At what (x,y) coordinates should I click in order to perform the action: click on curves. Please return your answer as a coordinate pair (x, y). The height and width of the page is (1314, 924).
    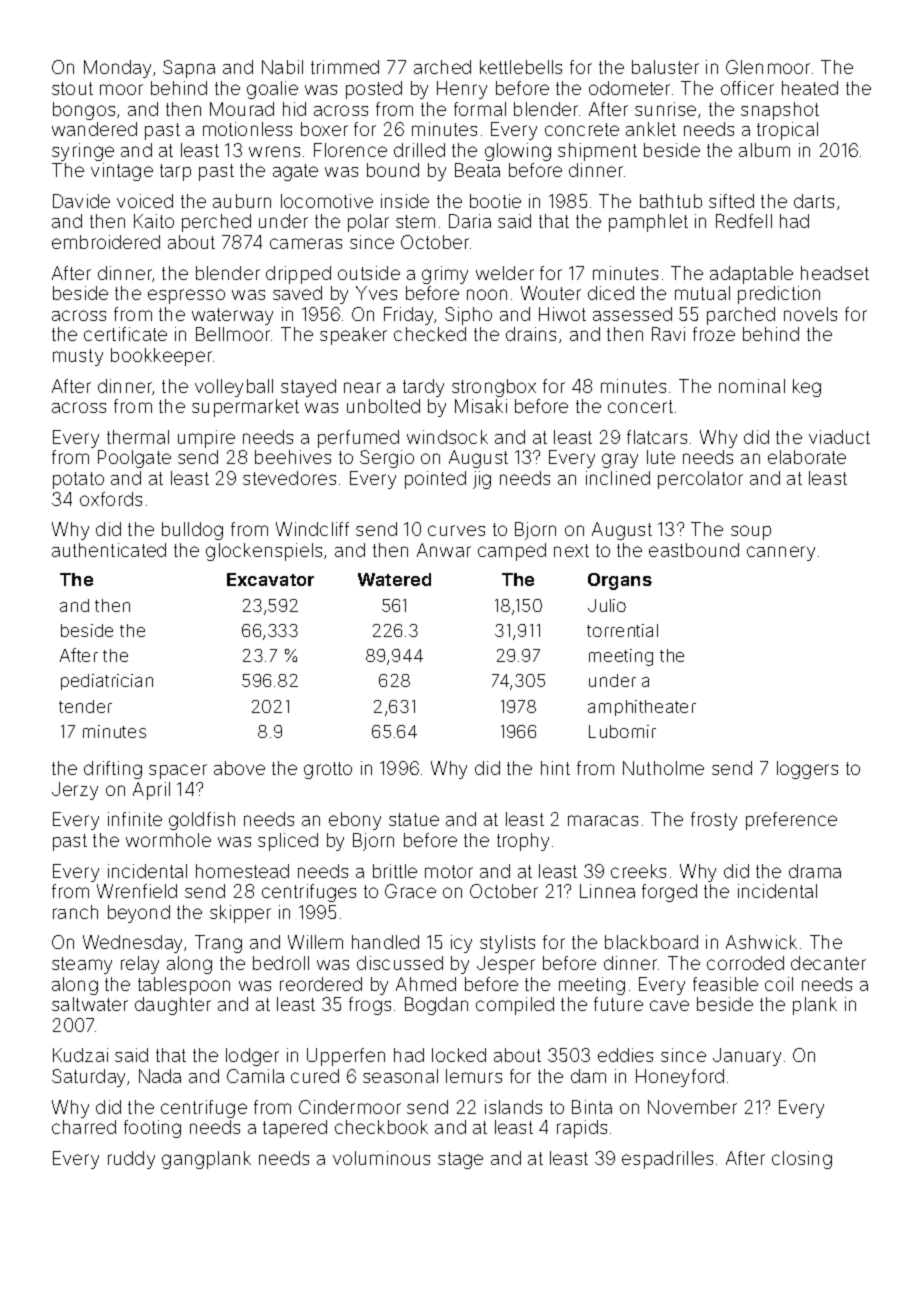
    Looking at the image, I should click on (456, 530).
